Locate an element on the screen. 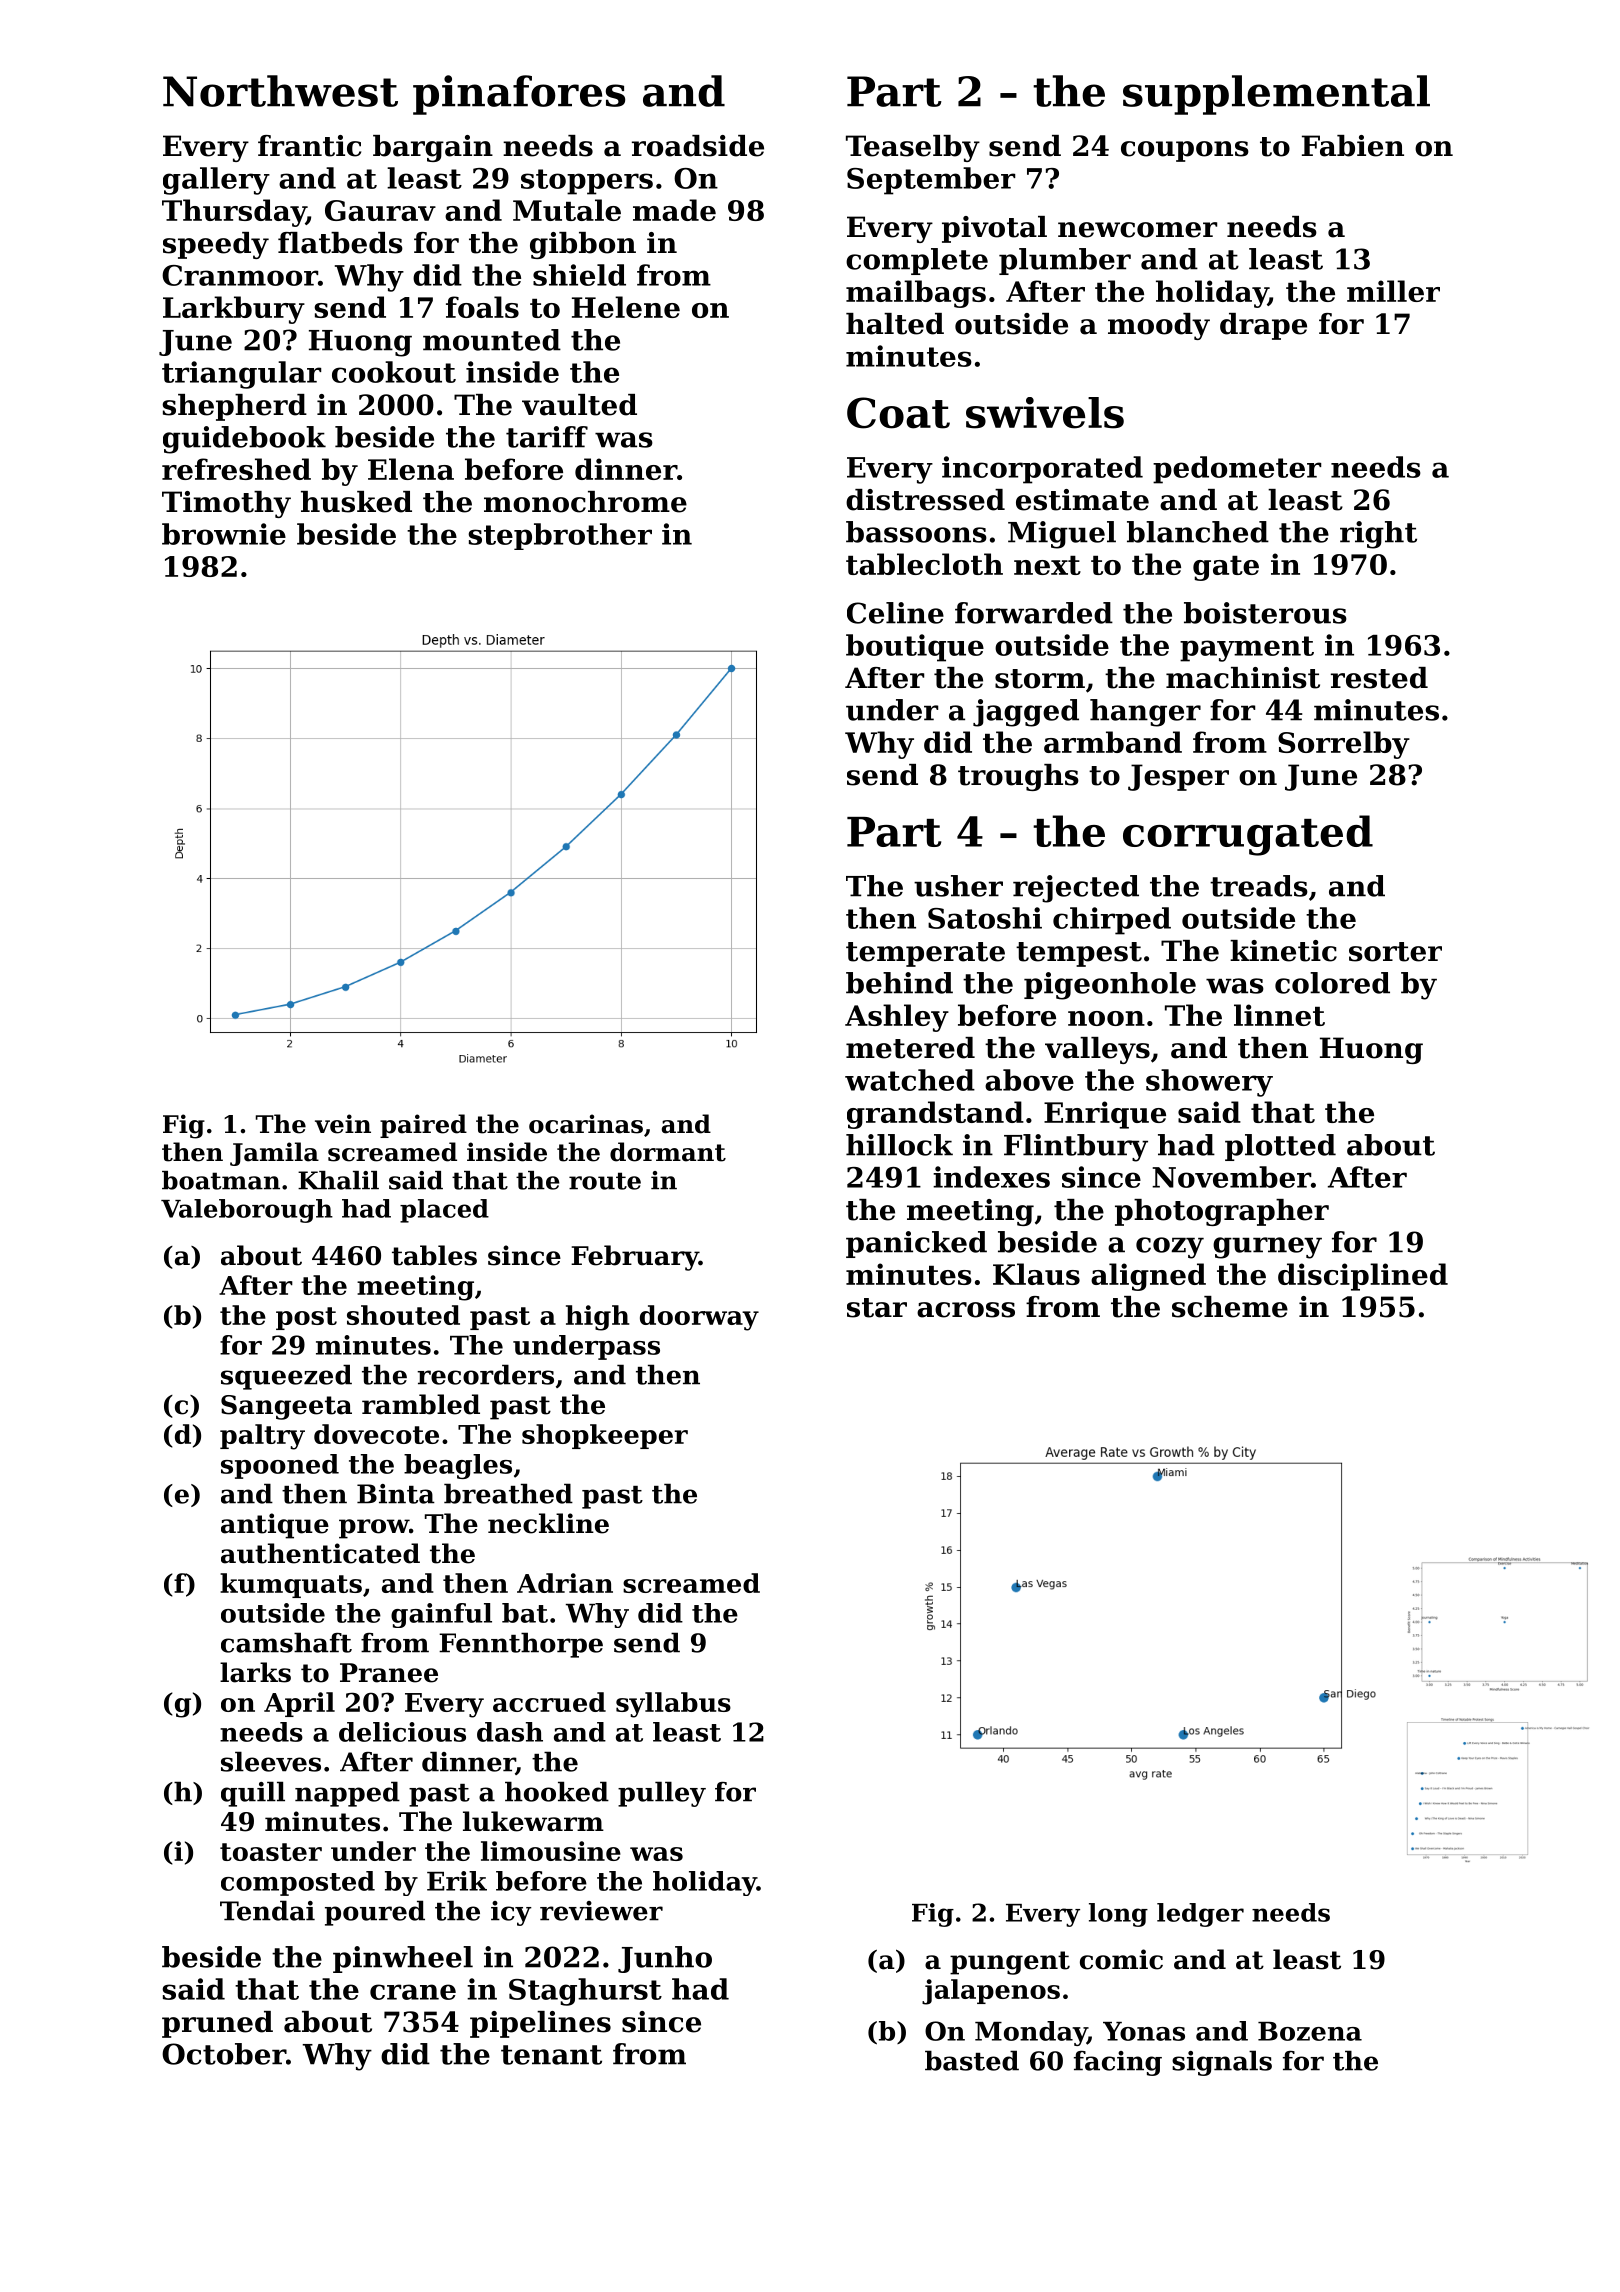 This screenshot has width=1620, height=2292. pungent is located at coordinates (1010, 1963).
